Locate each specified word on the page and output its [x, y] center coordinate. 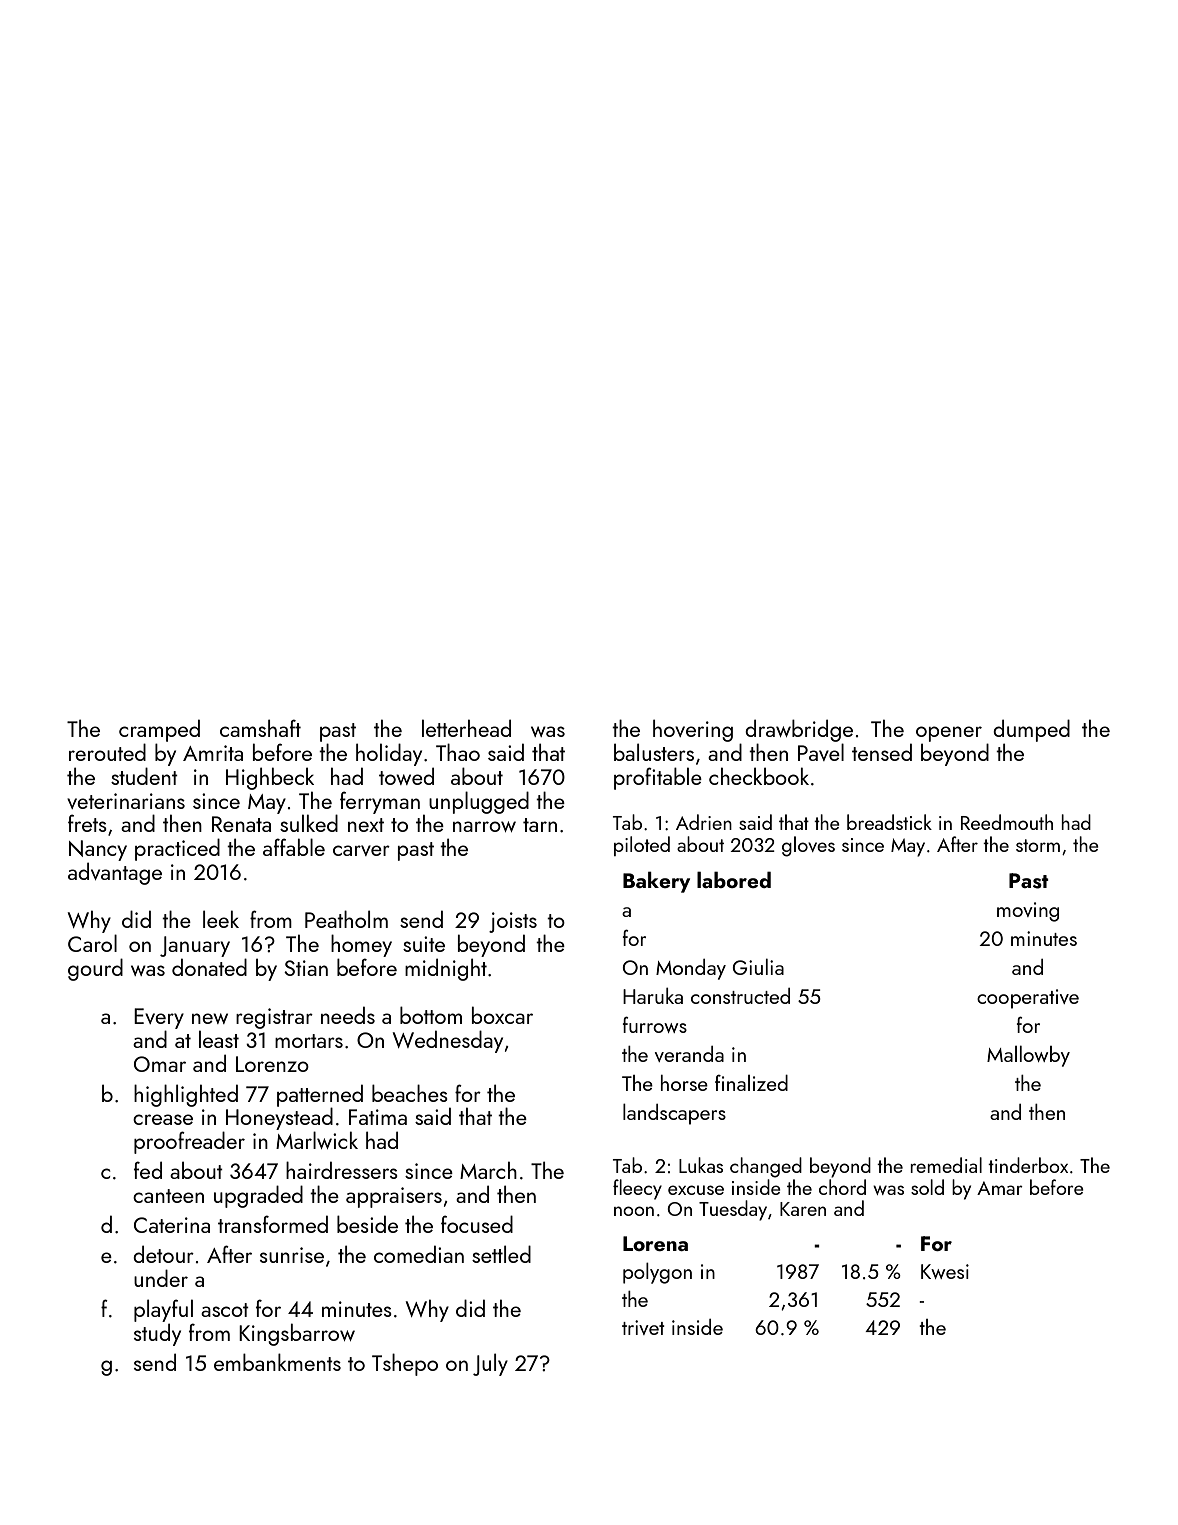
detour [163, 1254]
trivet [643, 1327]
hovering [693, 730]
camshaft [260, 728]
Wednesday [448, 1041]
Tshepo [405, 1364]
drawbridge [799, 730]
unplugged [479, 802]
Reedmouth [1007, 822]
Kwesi [945, 1271]
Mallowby [1028, 1056]
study [157, 1334]
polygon [657, 1273]
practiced [177, 849]
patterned [320, 1095]
